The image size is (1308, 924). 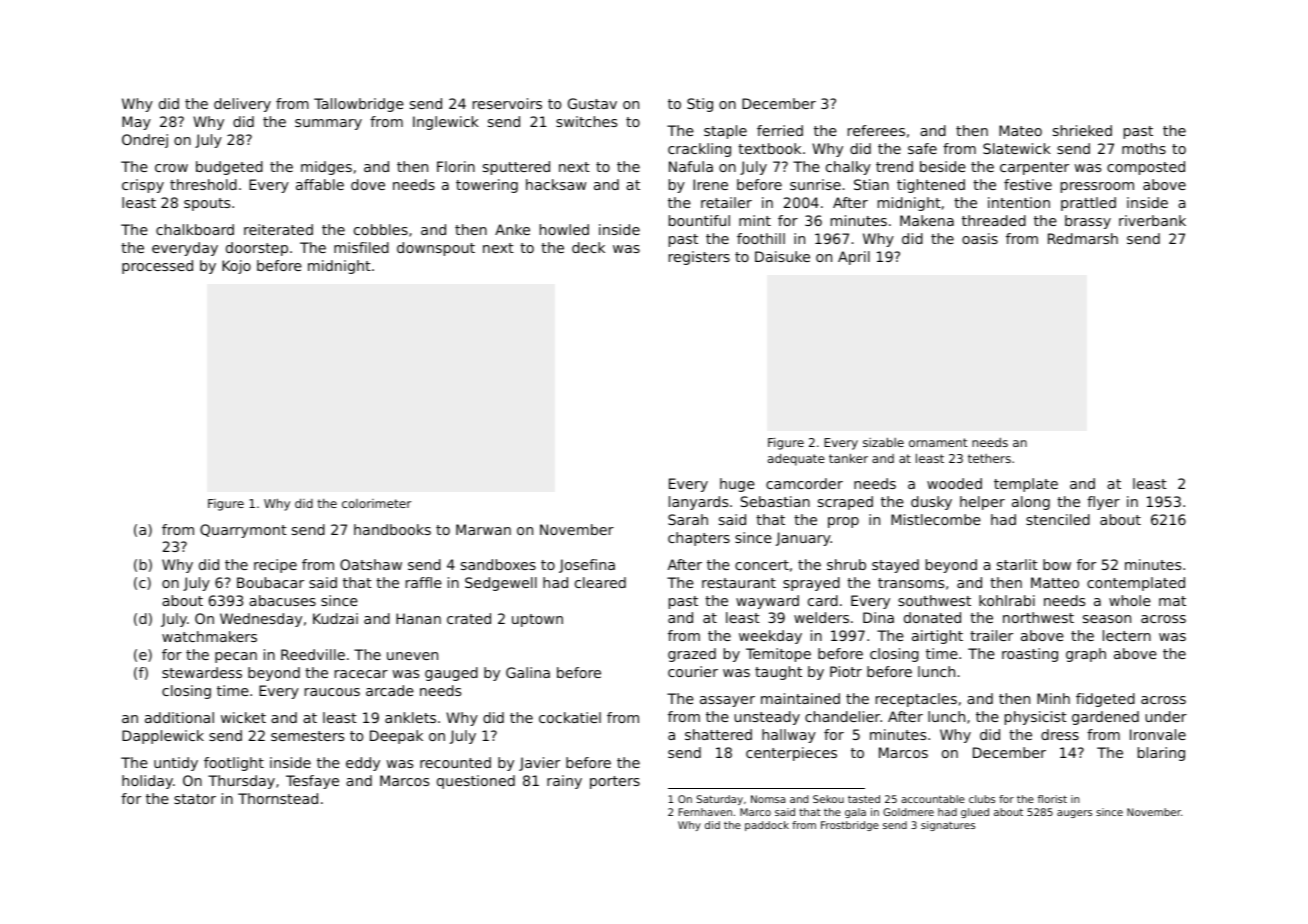 What do you see at coordinates (854, 258) in the screenshot?
I see `April` at bounding box center [854, 258].
